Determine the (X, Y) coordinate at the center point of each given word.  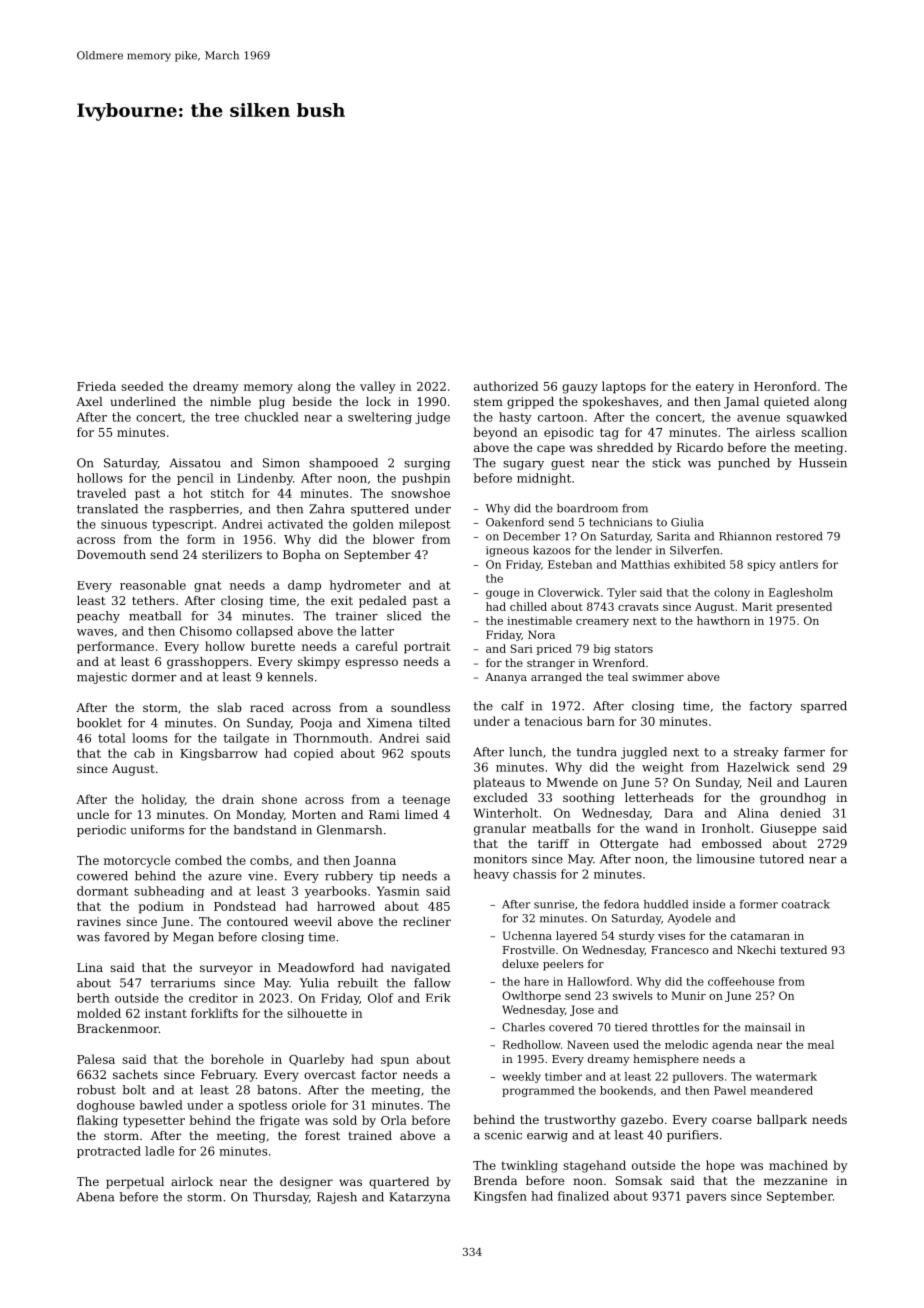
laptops (624, 387)
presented (804, 607)
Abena (95, 1197)
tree (227, 417)
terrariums (182, 983)
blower (394, 539)
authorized (506, 386)
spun (395, 1062)
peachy (98, 617)
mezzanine (795, 1180)
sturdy (637, 936)
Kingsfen (500, 1197)
